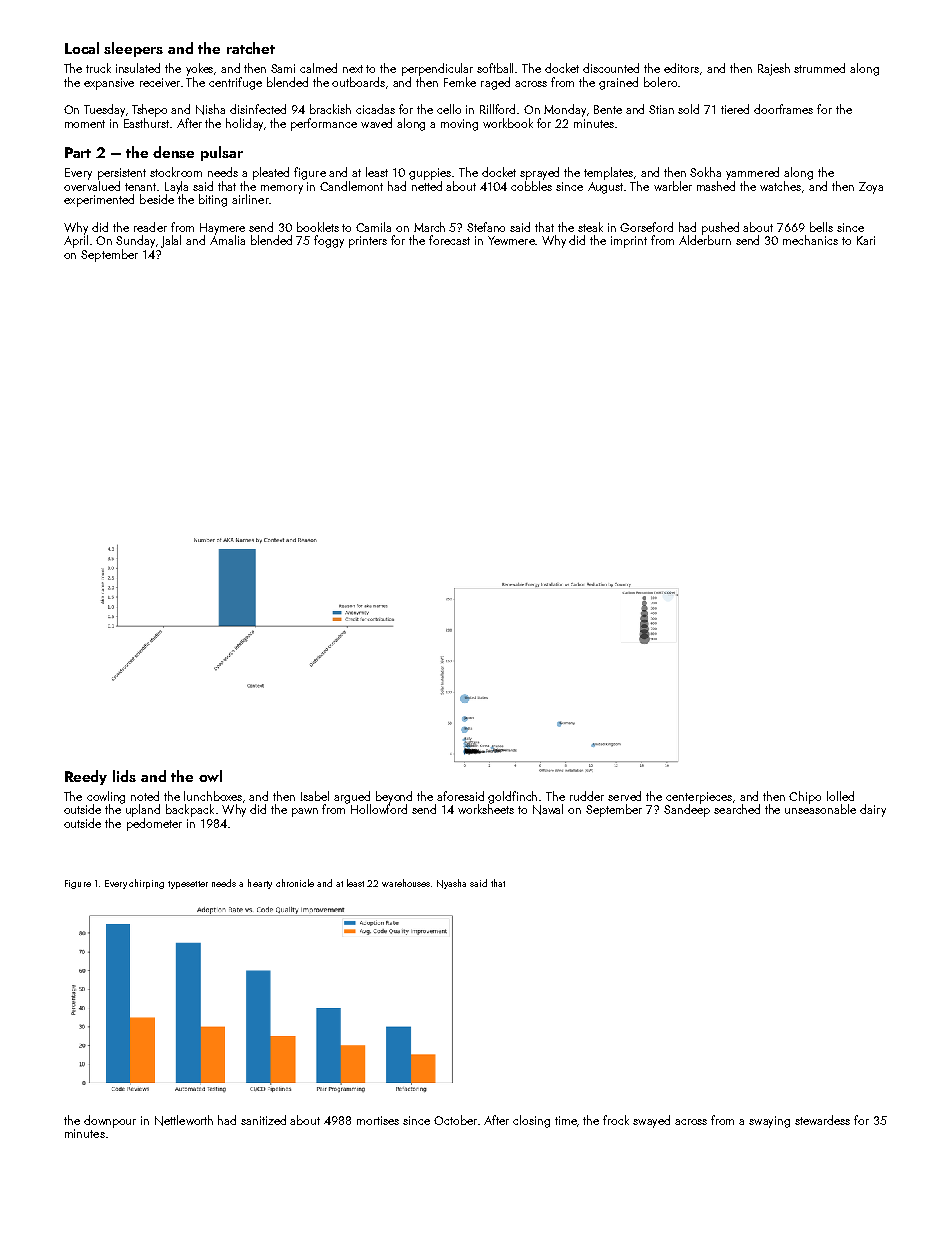 The image size is (952, 1233). What do you see at coordinates (511, 240) in the screenshot?
I see `Yewmere` at bounding box center [511, 240].
